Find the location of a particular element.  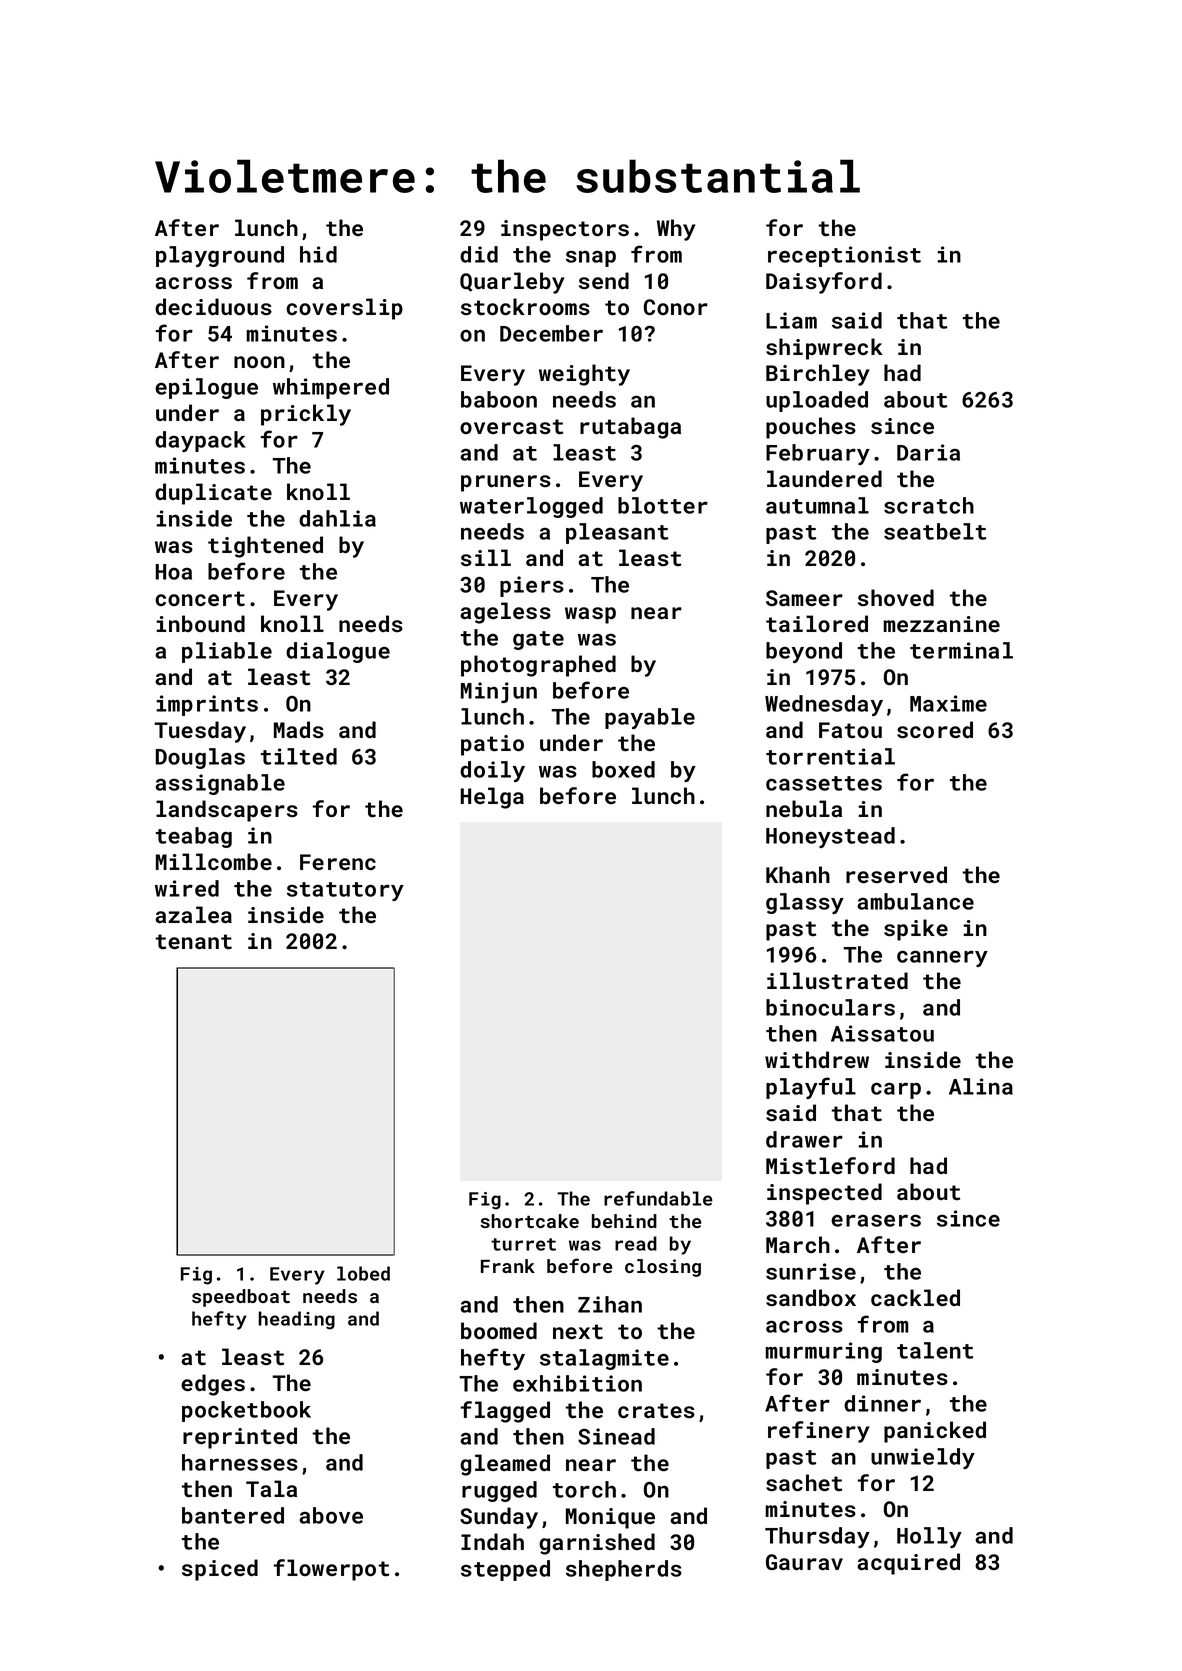

tenant is located at coordinates (194, 941).
